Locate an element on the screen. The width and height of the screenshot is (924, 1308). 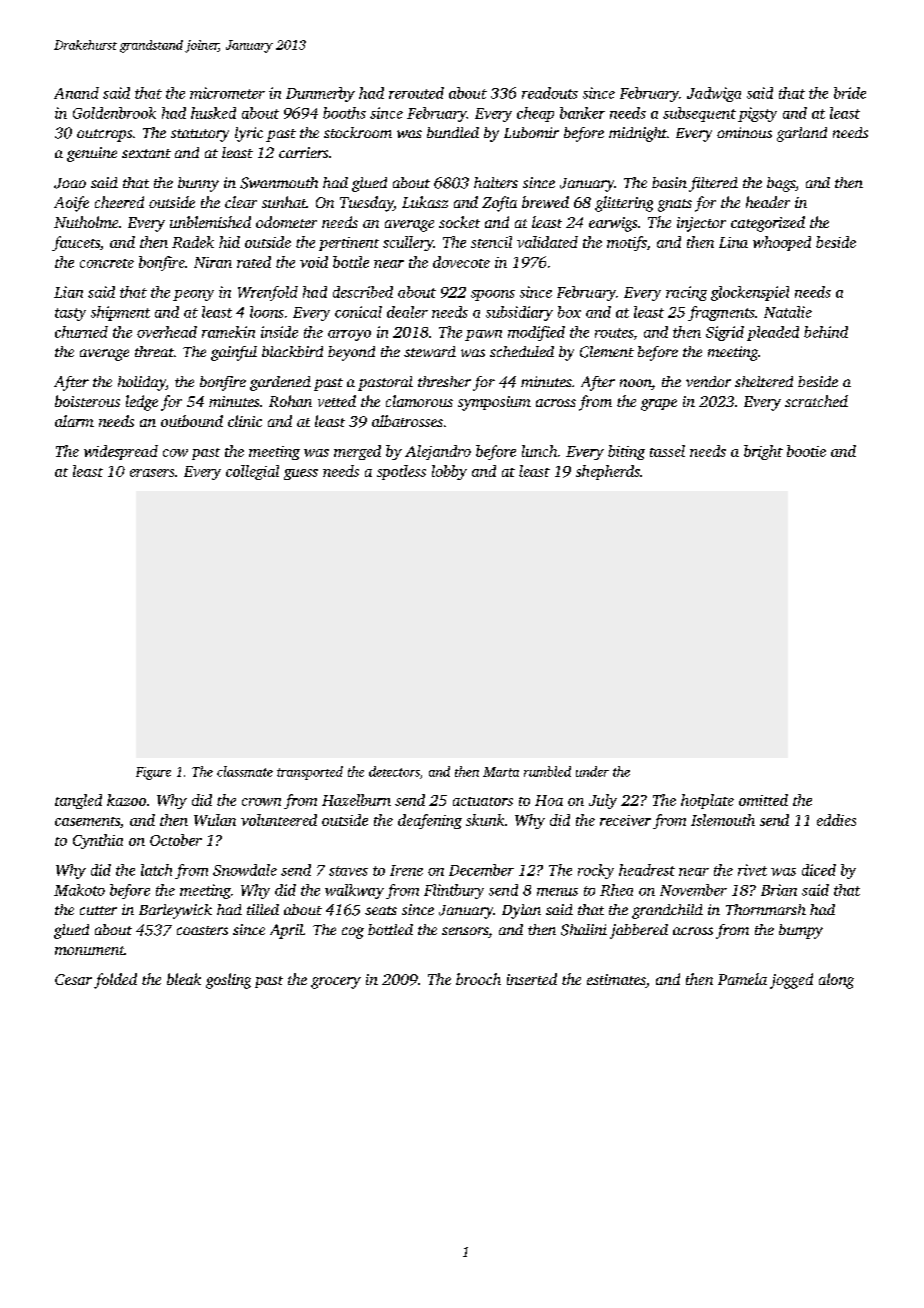
erasers is located at coordinates (152, 473).
